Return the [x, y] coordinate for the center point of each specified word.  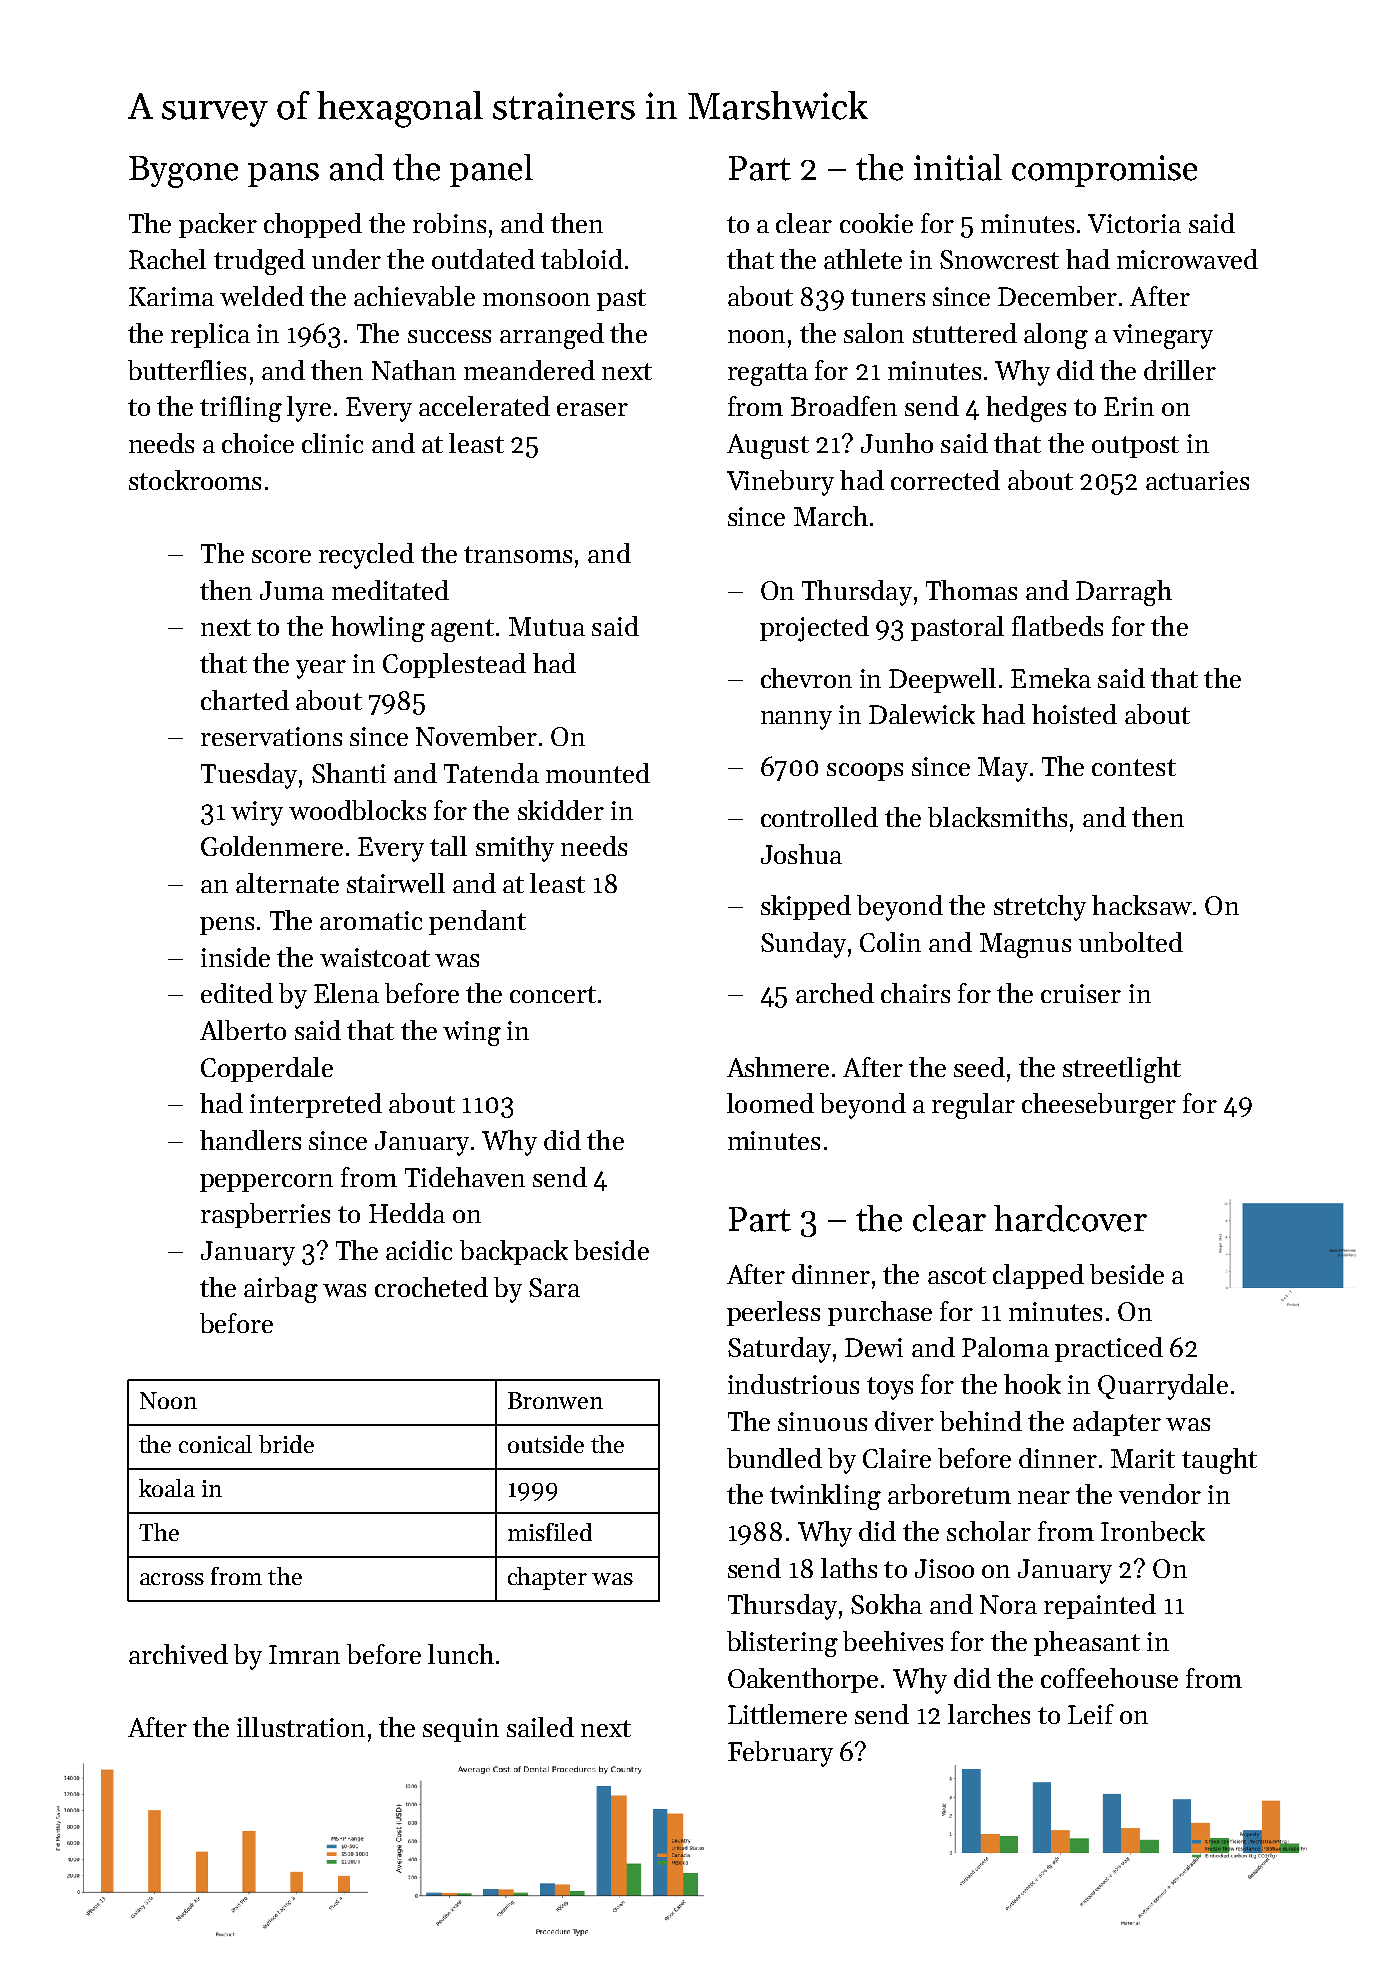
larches [989, 1714]
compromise [1104, 171]
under [346, 259]
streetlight [1122, 1070]
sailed [540, 1727]
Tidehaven [465, 1177]
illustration [301, 1727]
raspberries [265, 1215]
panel [491, 170]
